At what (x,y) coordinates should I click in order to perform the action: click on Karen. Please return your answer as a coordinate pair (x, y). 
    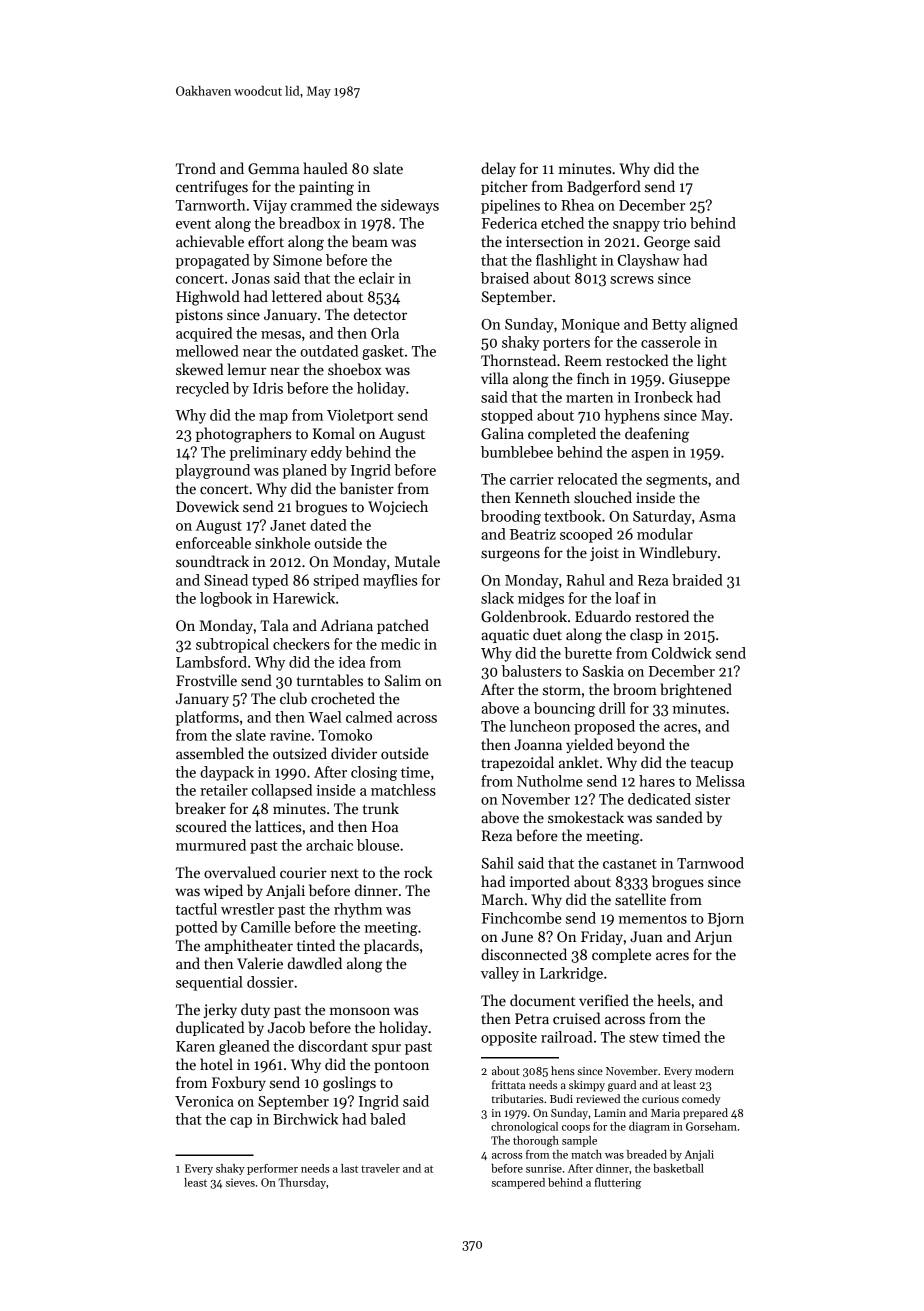
    Looking at the image, I should click on (195, 1046).
